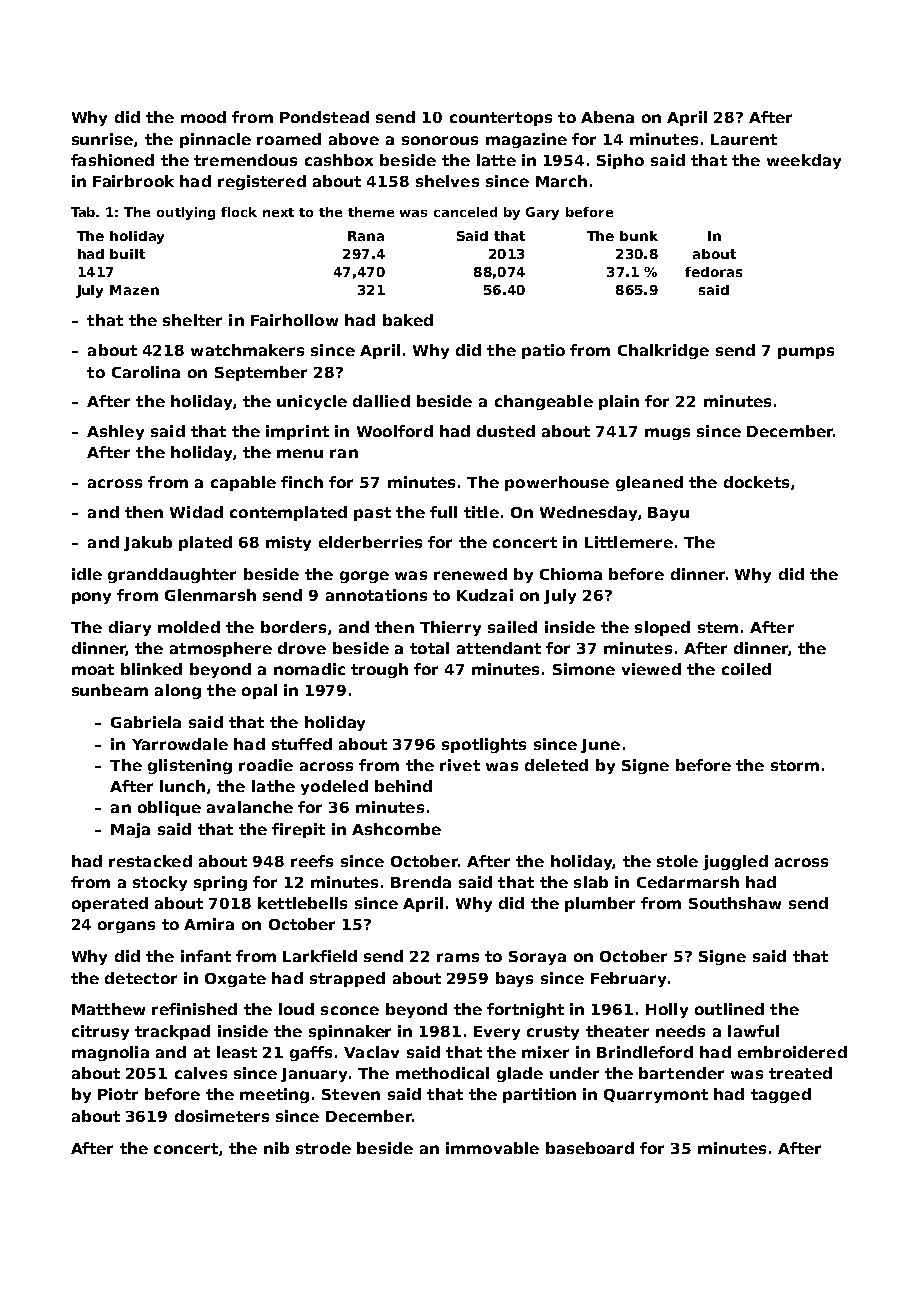  Describe the element at coordinates (220, 883) in the document. I see `spring` at that location.
